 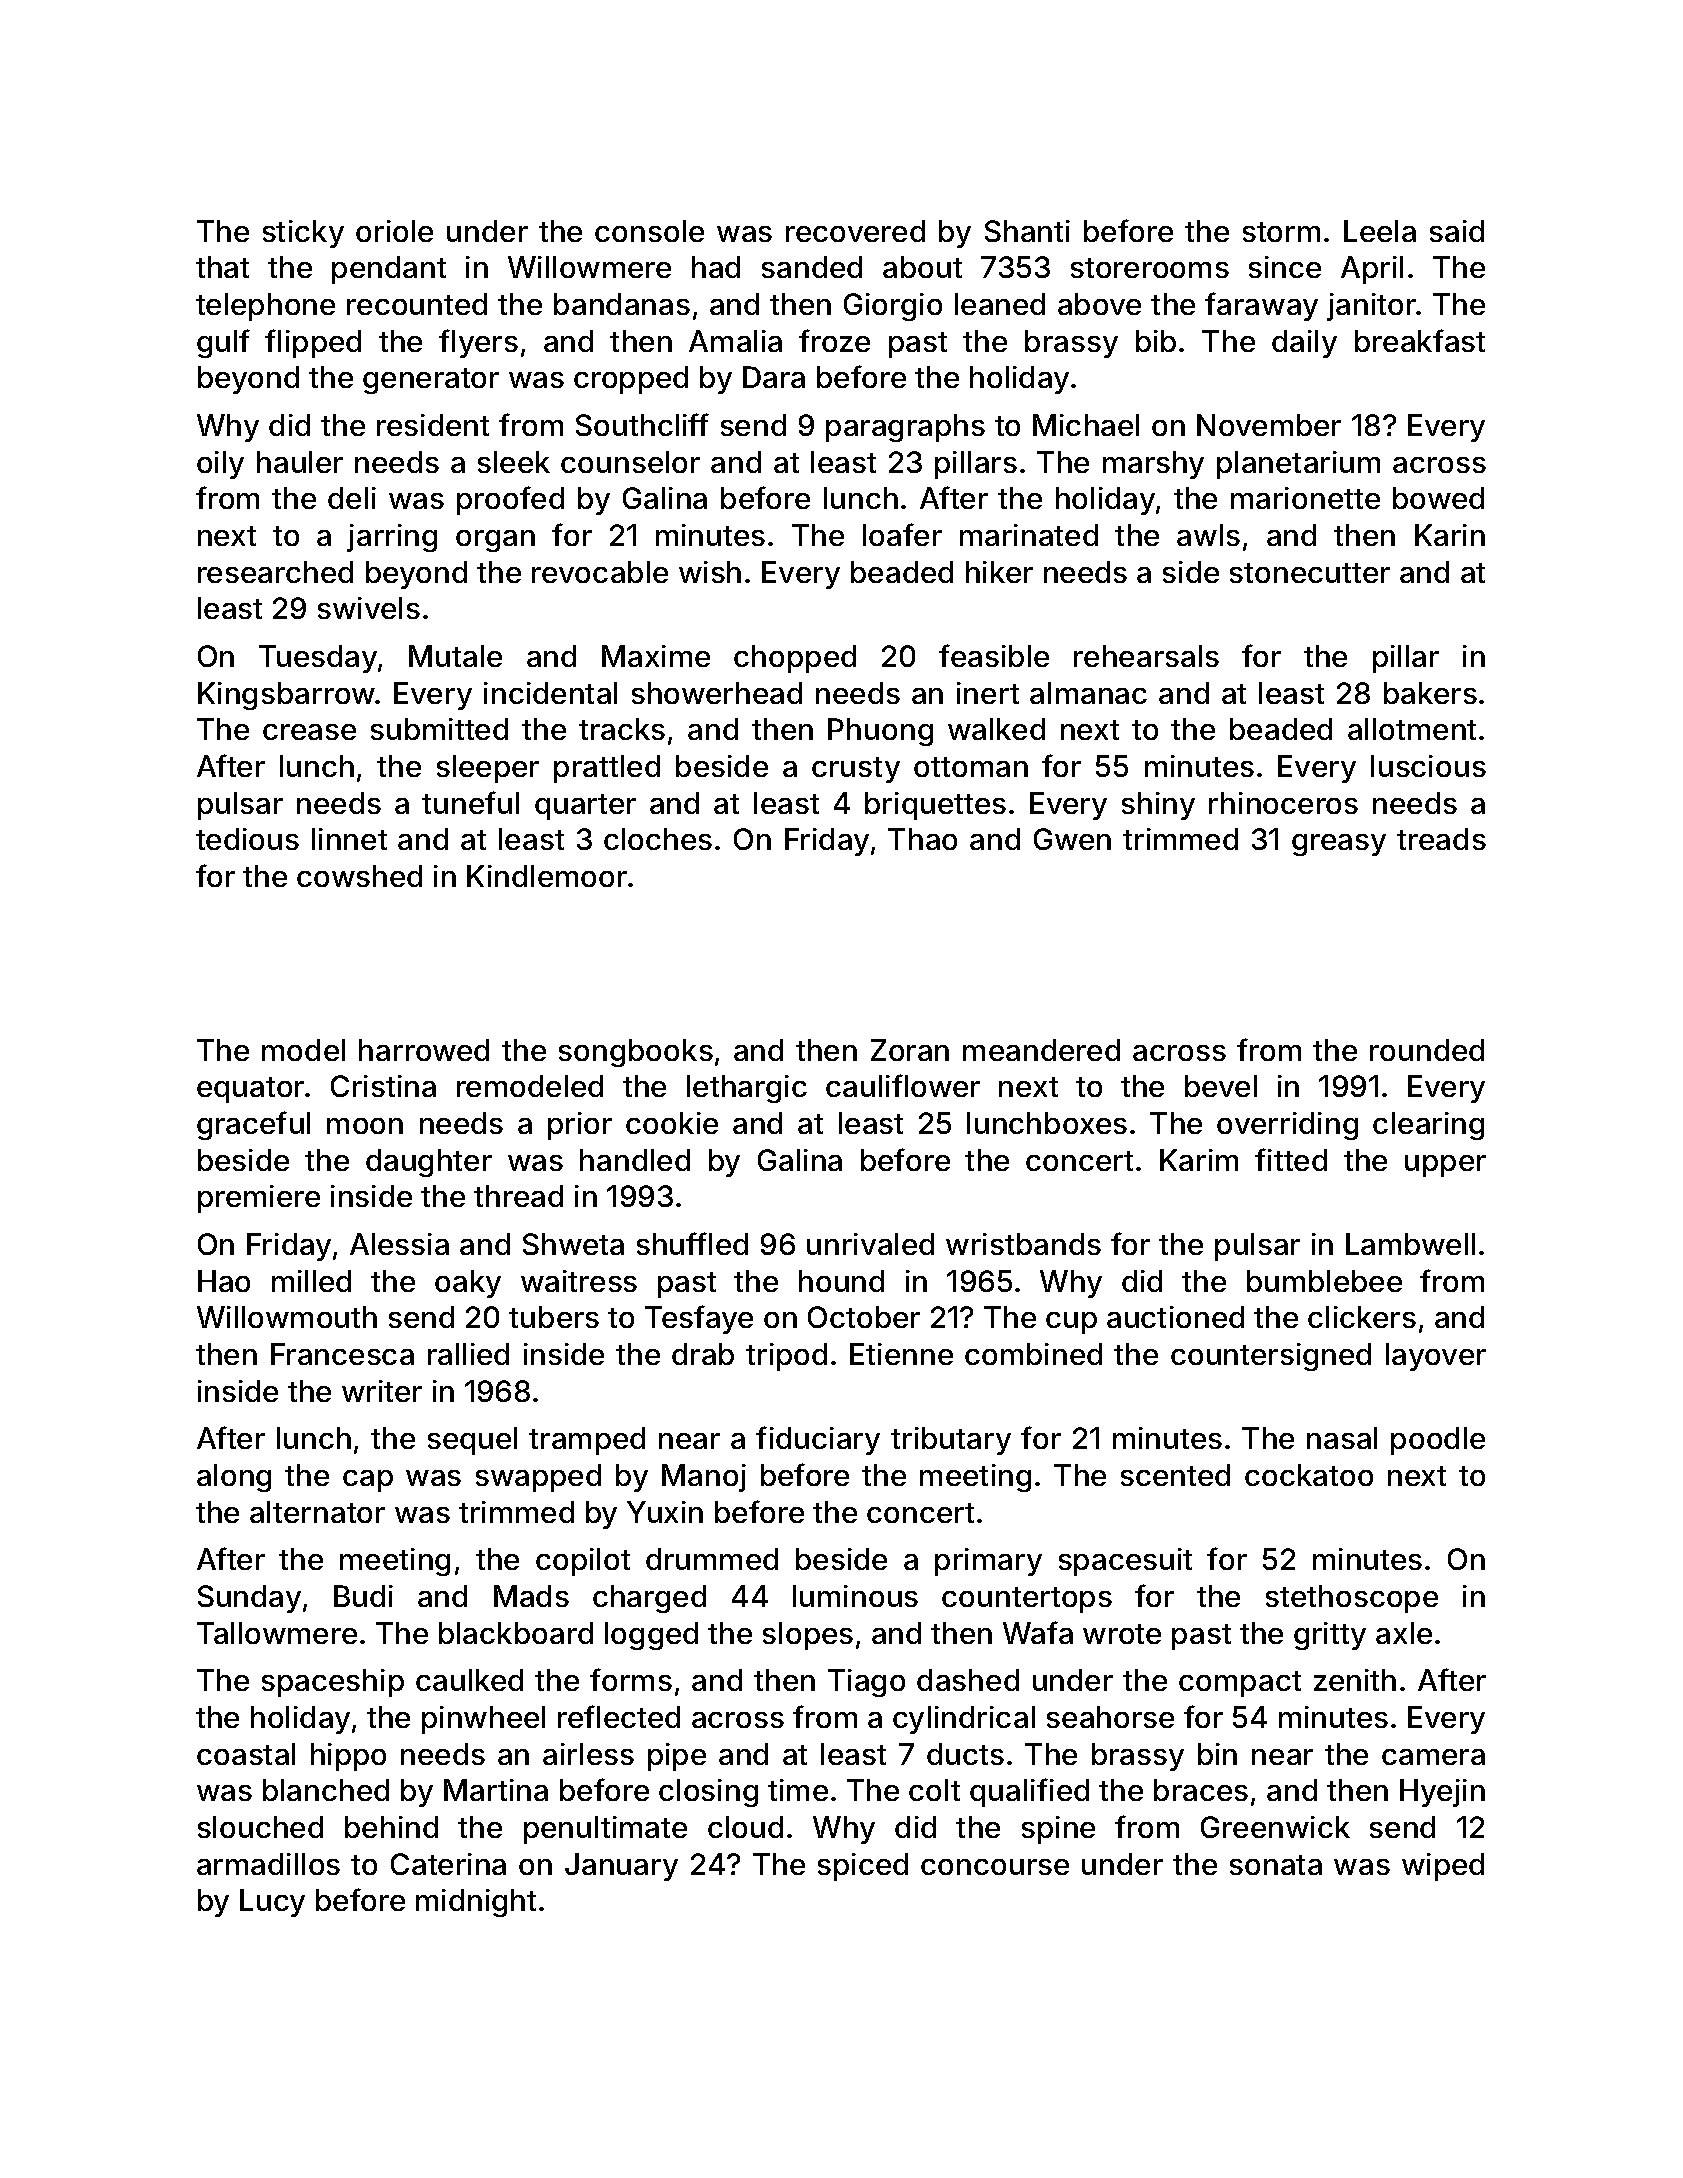 I want to click on axle, so click(x=1404, y=1633).
